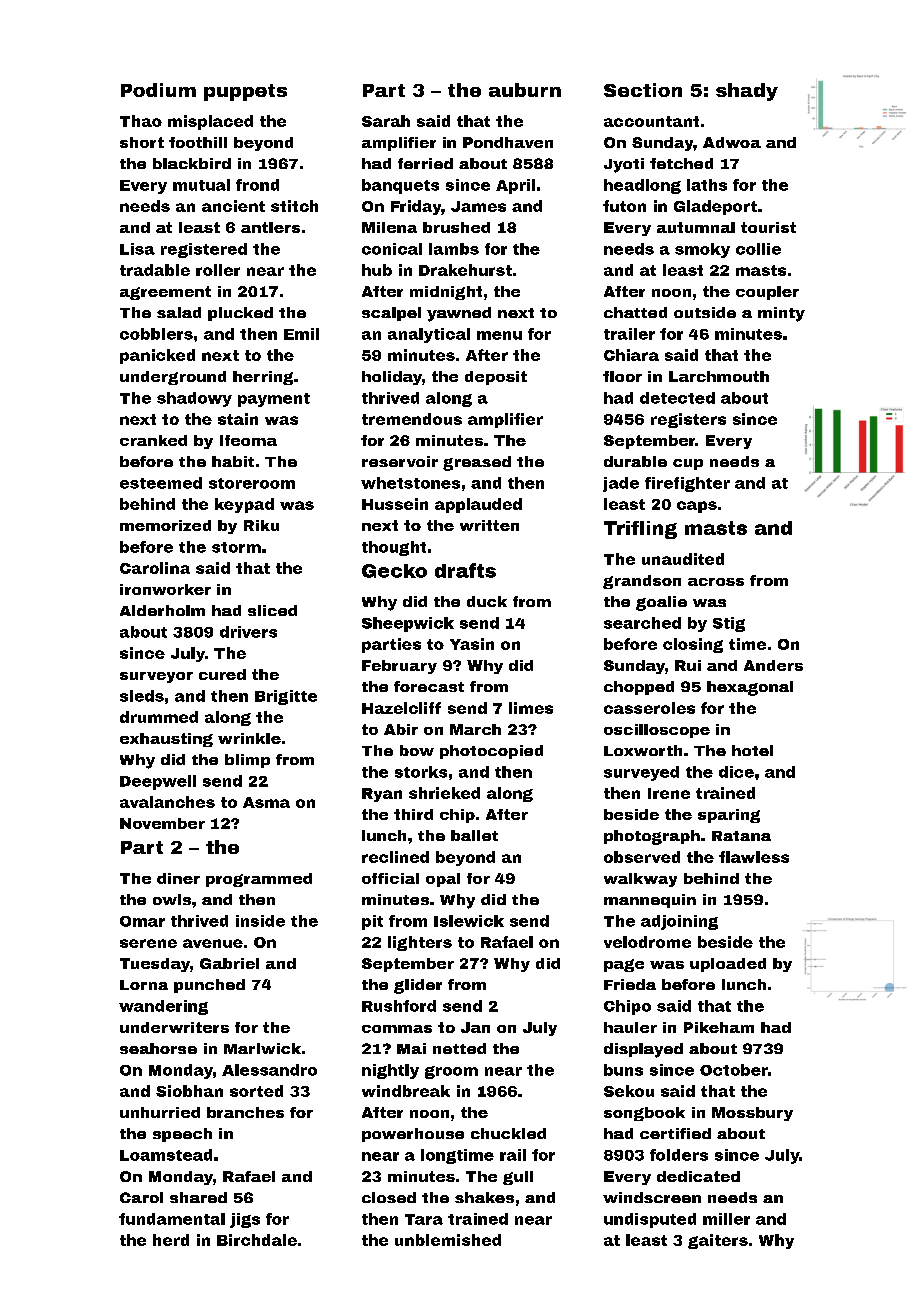 This screenshot has height=1308, width=924. What do you see at coordinates (465, 570) in the screenshot?
I see `drafts` at bounding box center [465, 570].
